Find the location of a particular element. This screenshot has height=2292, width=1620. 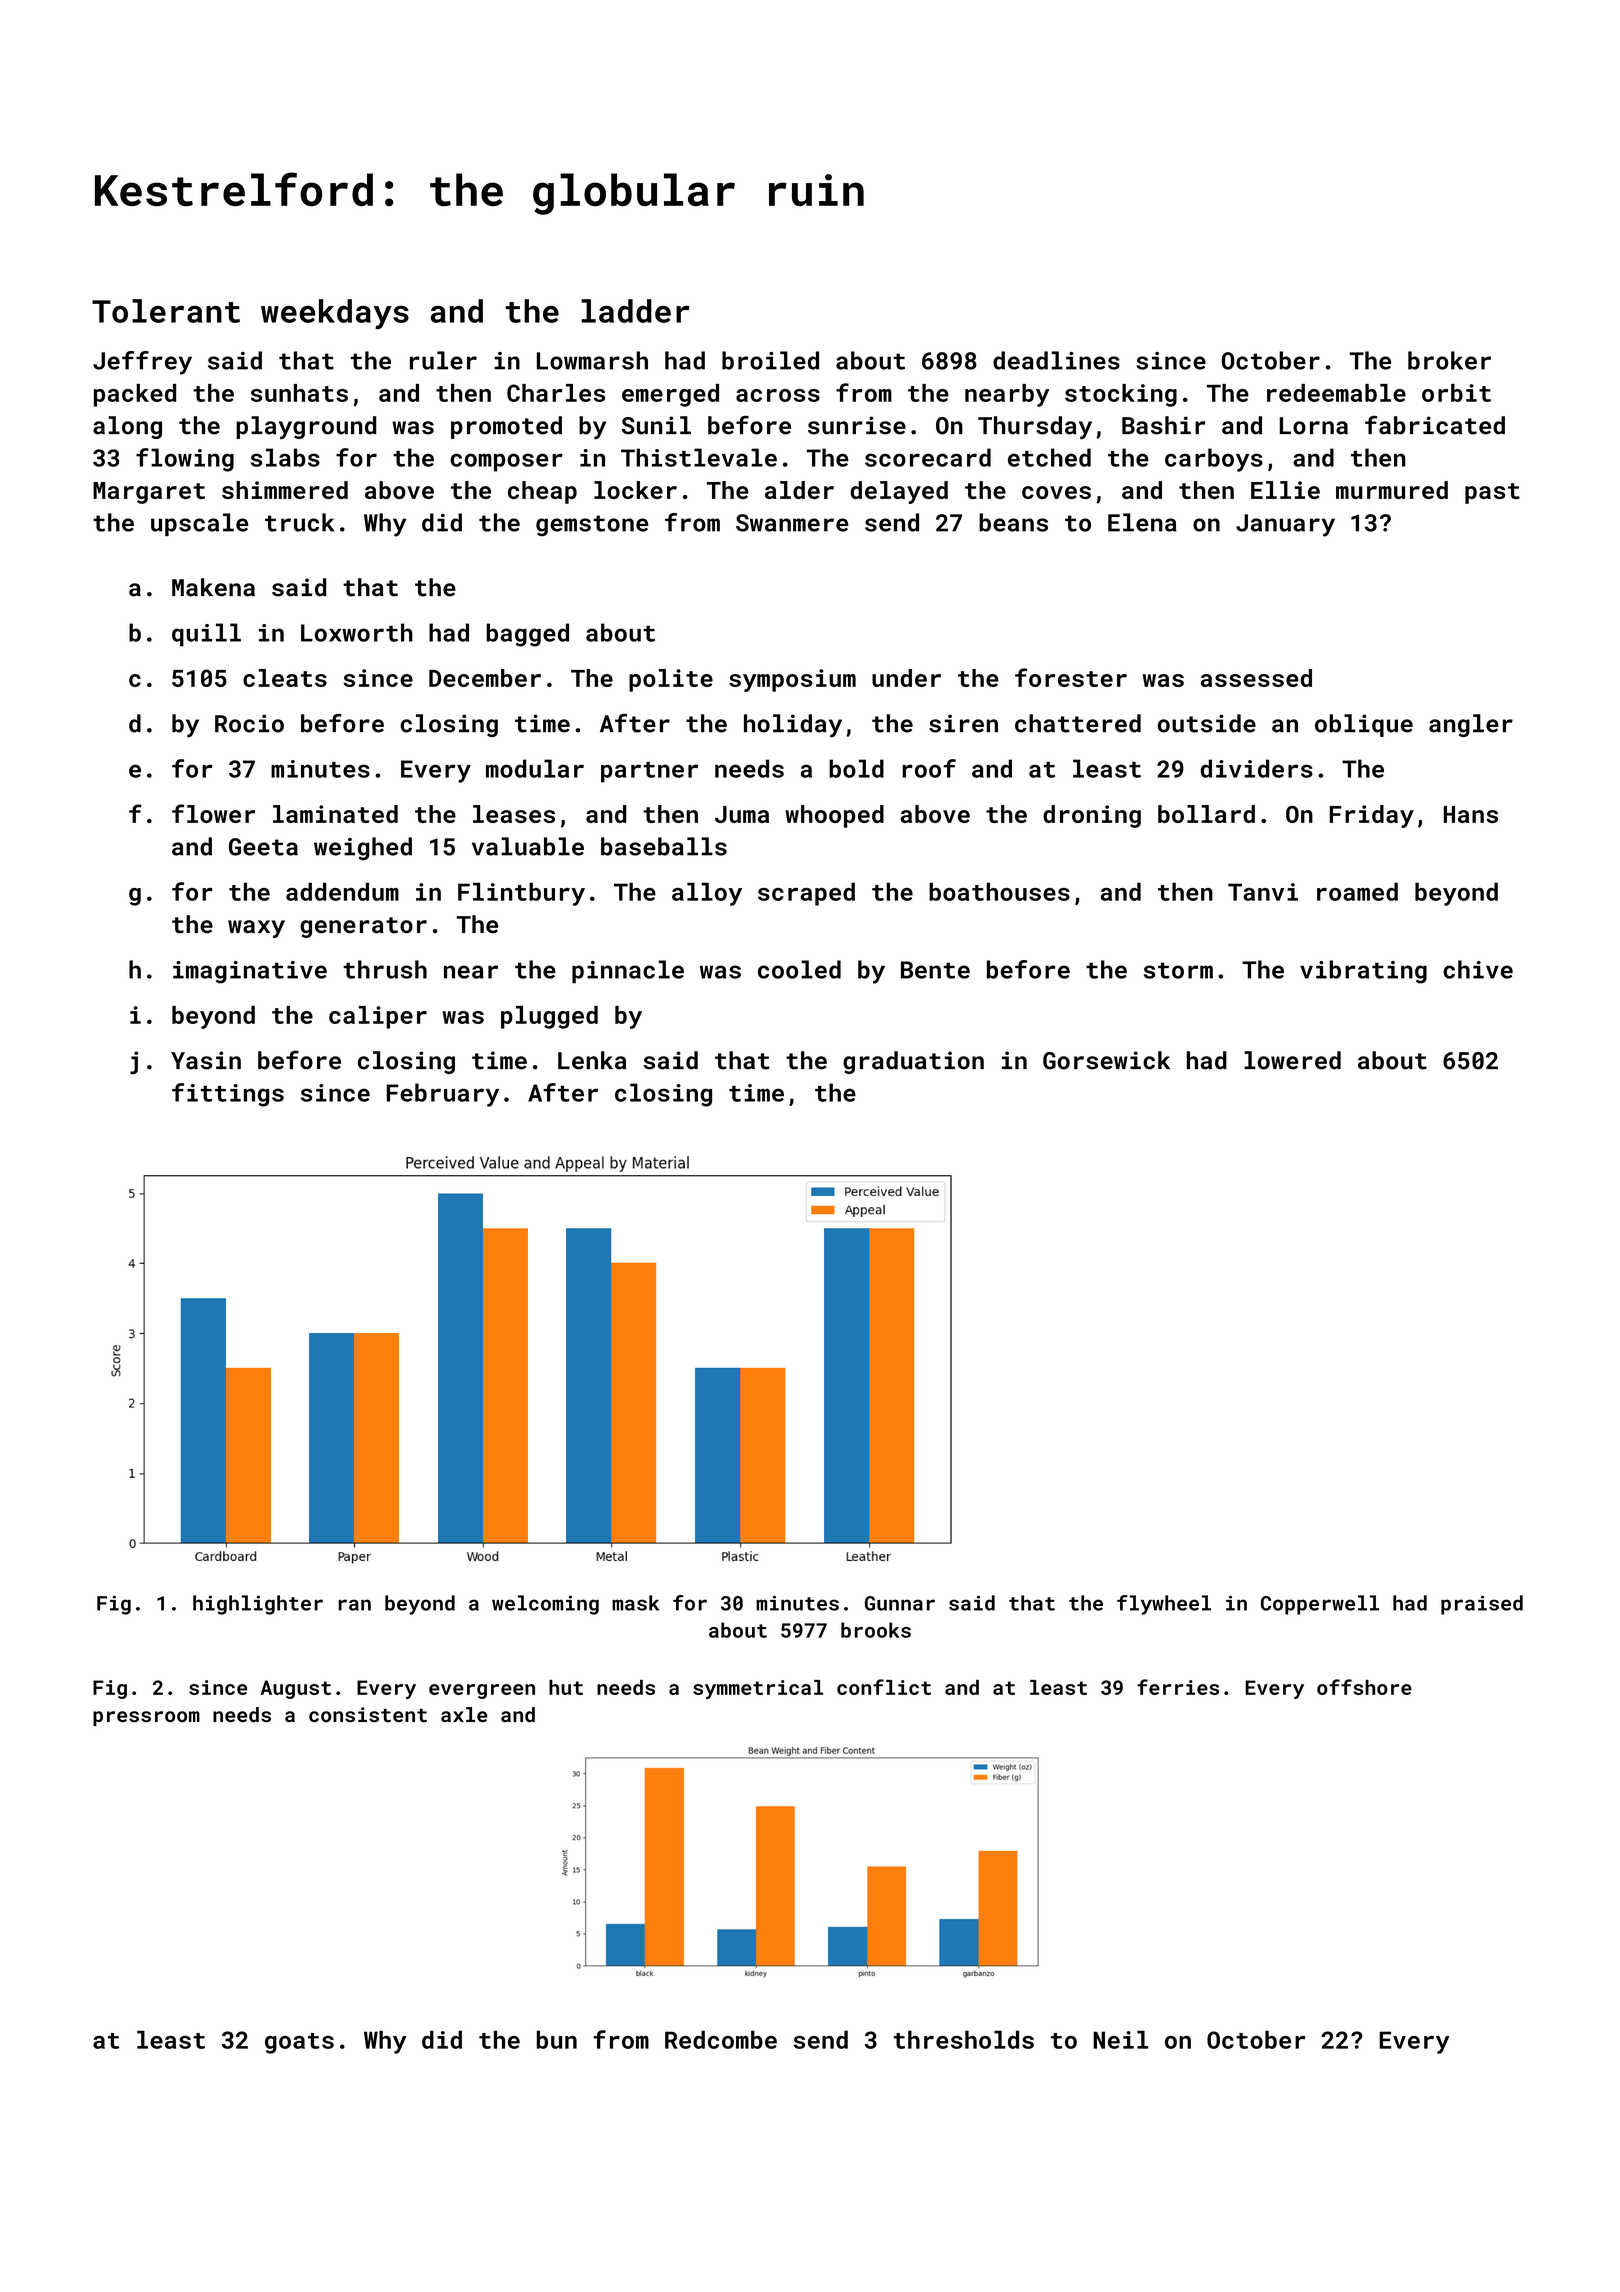

Loxworth is located at coordinates (357, 632).
